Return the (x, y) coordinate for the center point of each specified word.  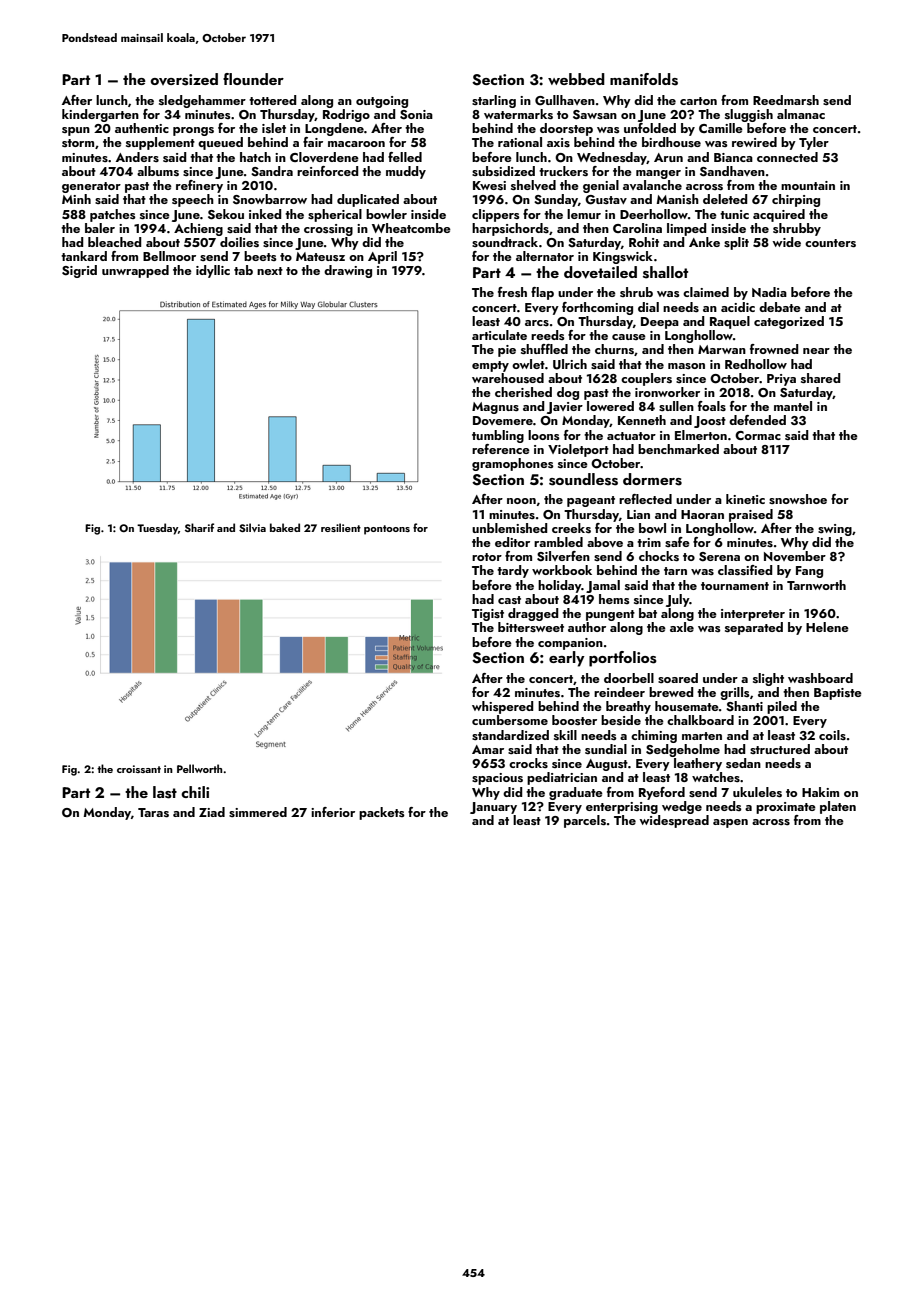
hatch (255, 157)
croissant (139, 769)
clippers (496, 215)
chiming (654, 736)
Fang (809, 572)
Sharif (199, 527)
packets (382, 813)
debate (780, 307)
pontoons (387, 530)
